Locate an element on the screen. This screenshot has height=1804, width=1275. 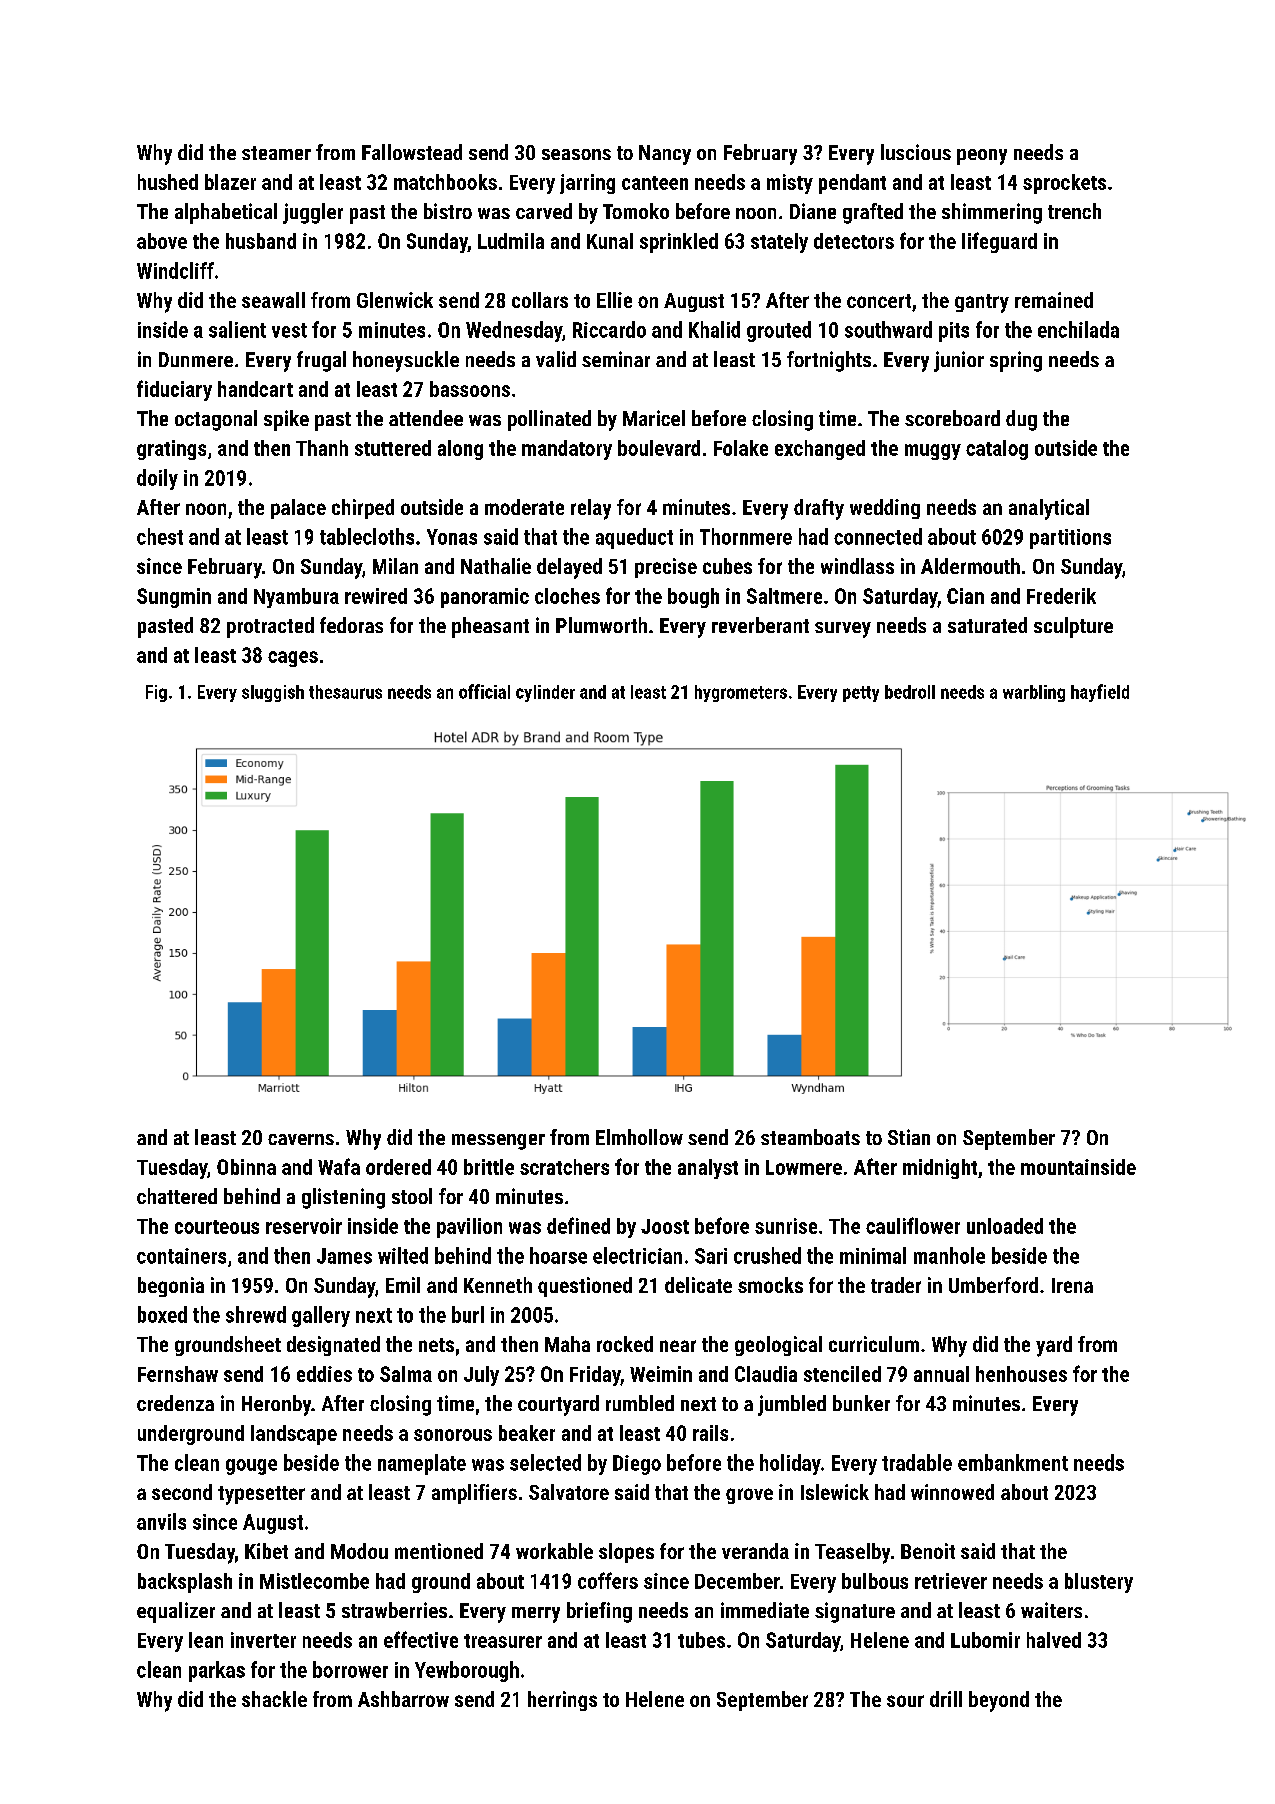
beyond is located at coordinates (999, 1701).
